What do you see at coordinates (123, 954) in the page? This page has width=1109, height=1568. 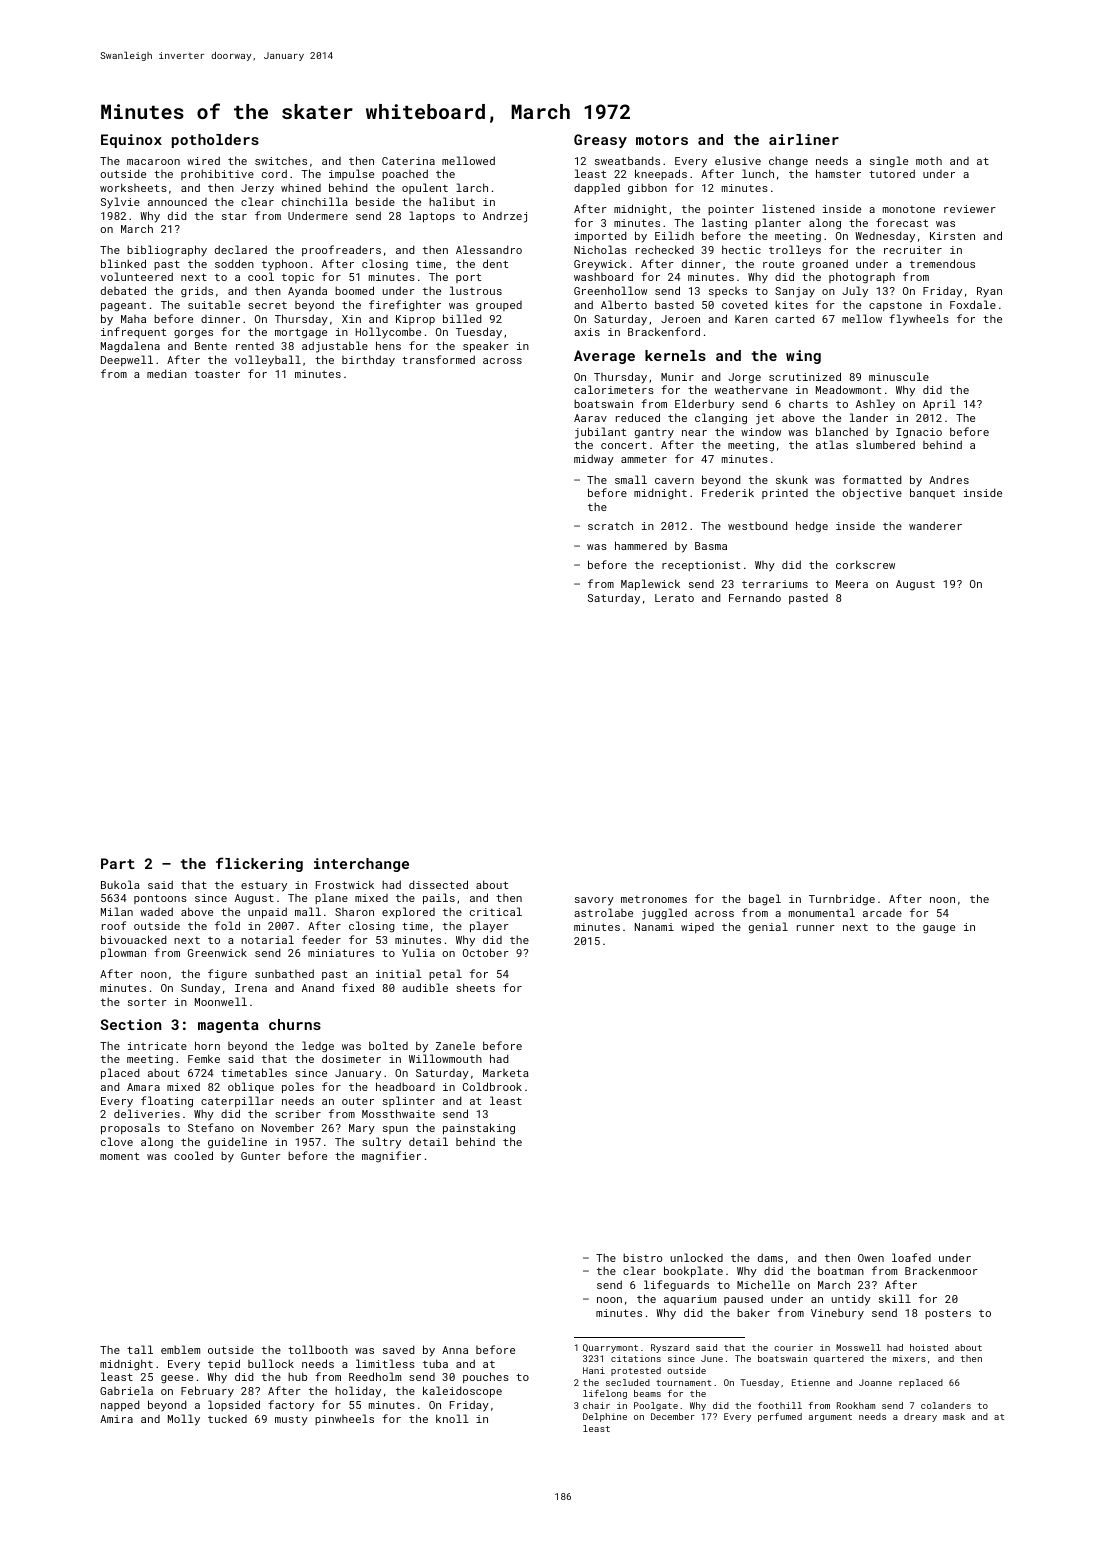 I see `plowman` at bounding box center [123, 954].
